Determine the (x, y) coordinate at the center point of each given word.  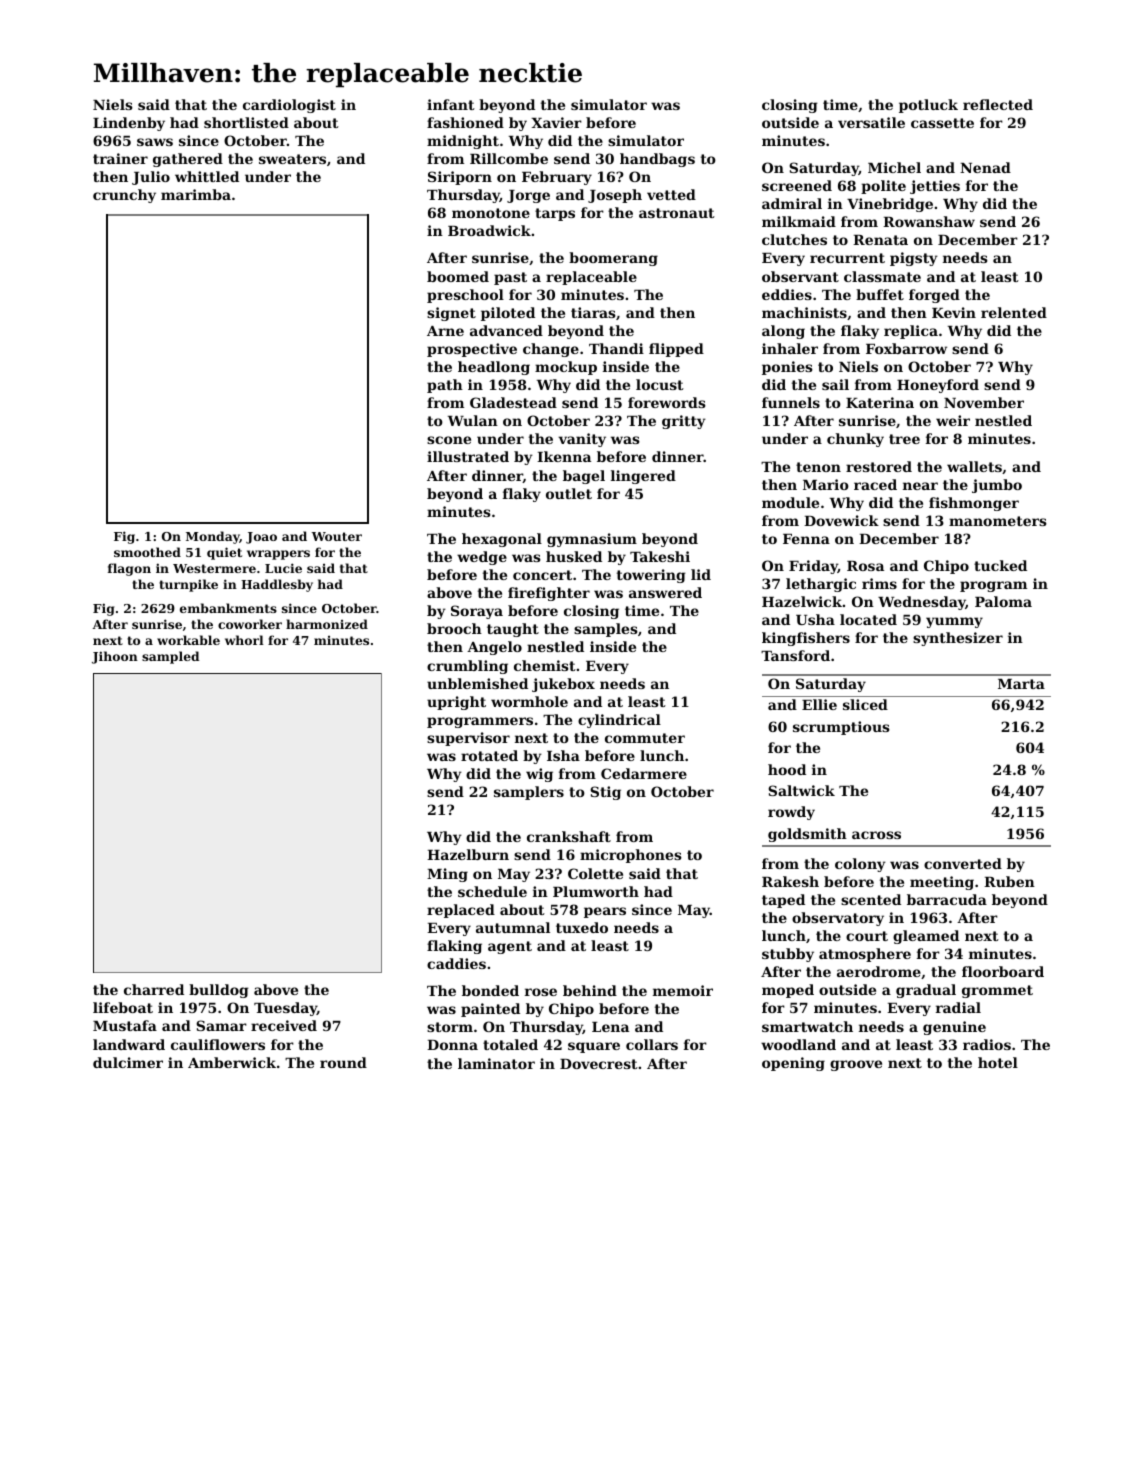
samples (606, 630)
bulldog (219, 991)
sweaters (292, 159)
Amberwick (232, 1062)
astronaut (677, 213)
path (445, 386)
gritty (684, 422)
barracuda (947, 899)
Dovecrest (599, 1064)
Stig (605, 793)
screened (797, 185)
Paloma (1003, 601)
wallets (974, 466)
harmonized (327, 624)
